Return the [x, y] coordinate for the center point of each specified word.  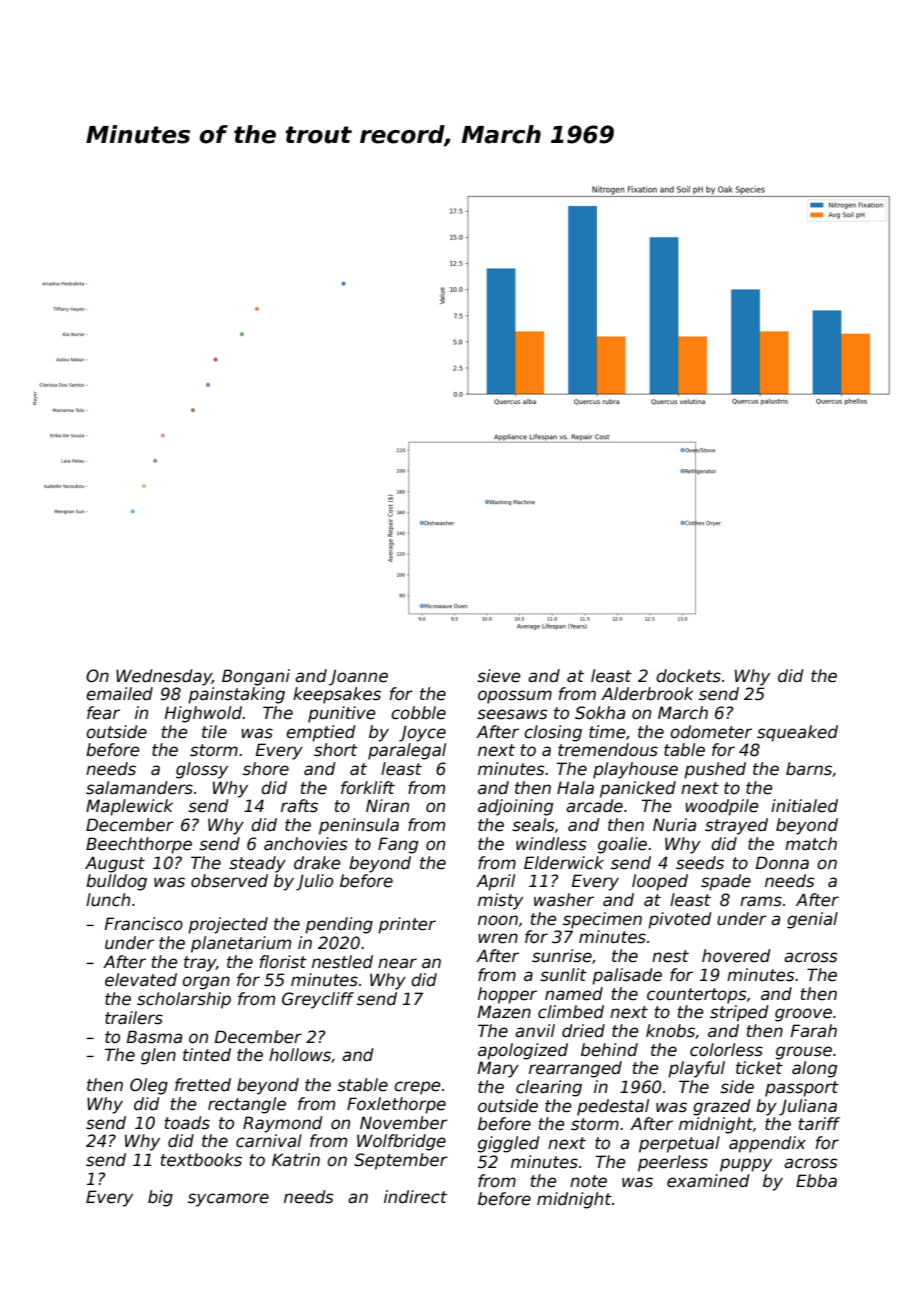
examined [708, 1181]
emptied [321, 733]
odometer [711, 732]
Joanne [358, 677]
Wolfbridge [401, 1142]
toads [187, 1123]
